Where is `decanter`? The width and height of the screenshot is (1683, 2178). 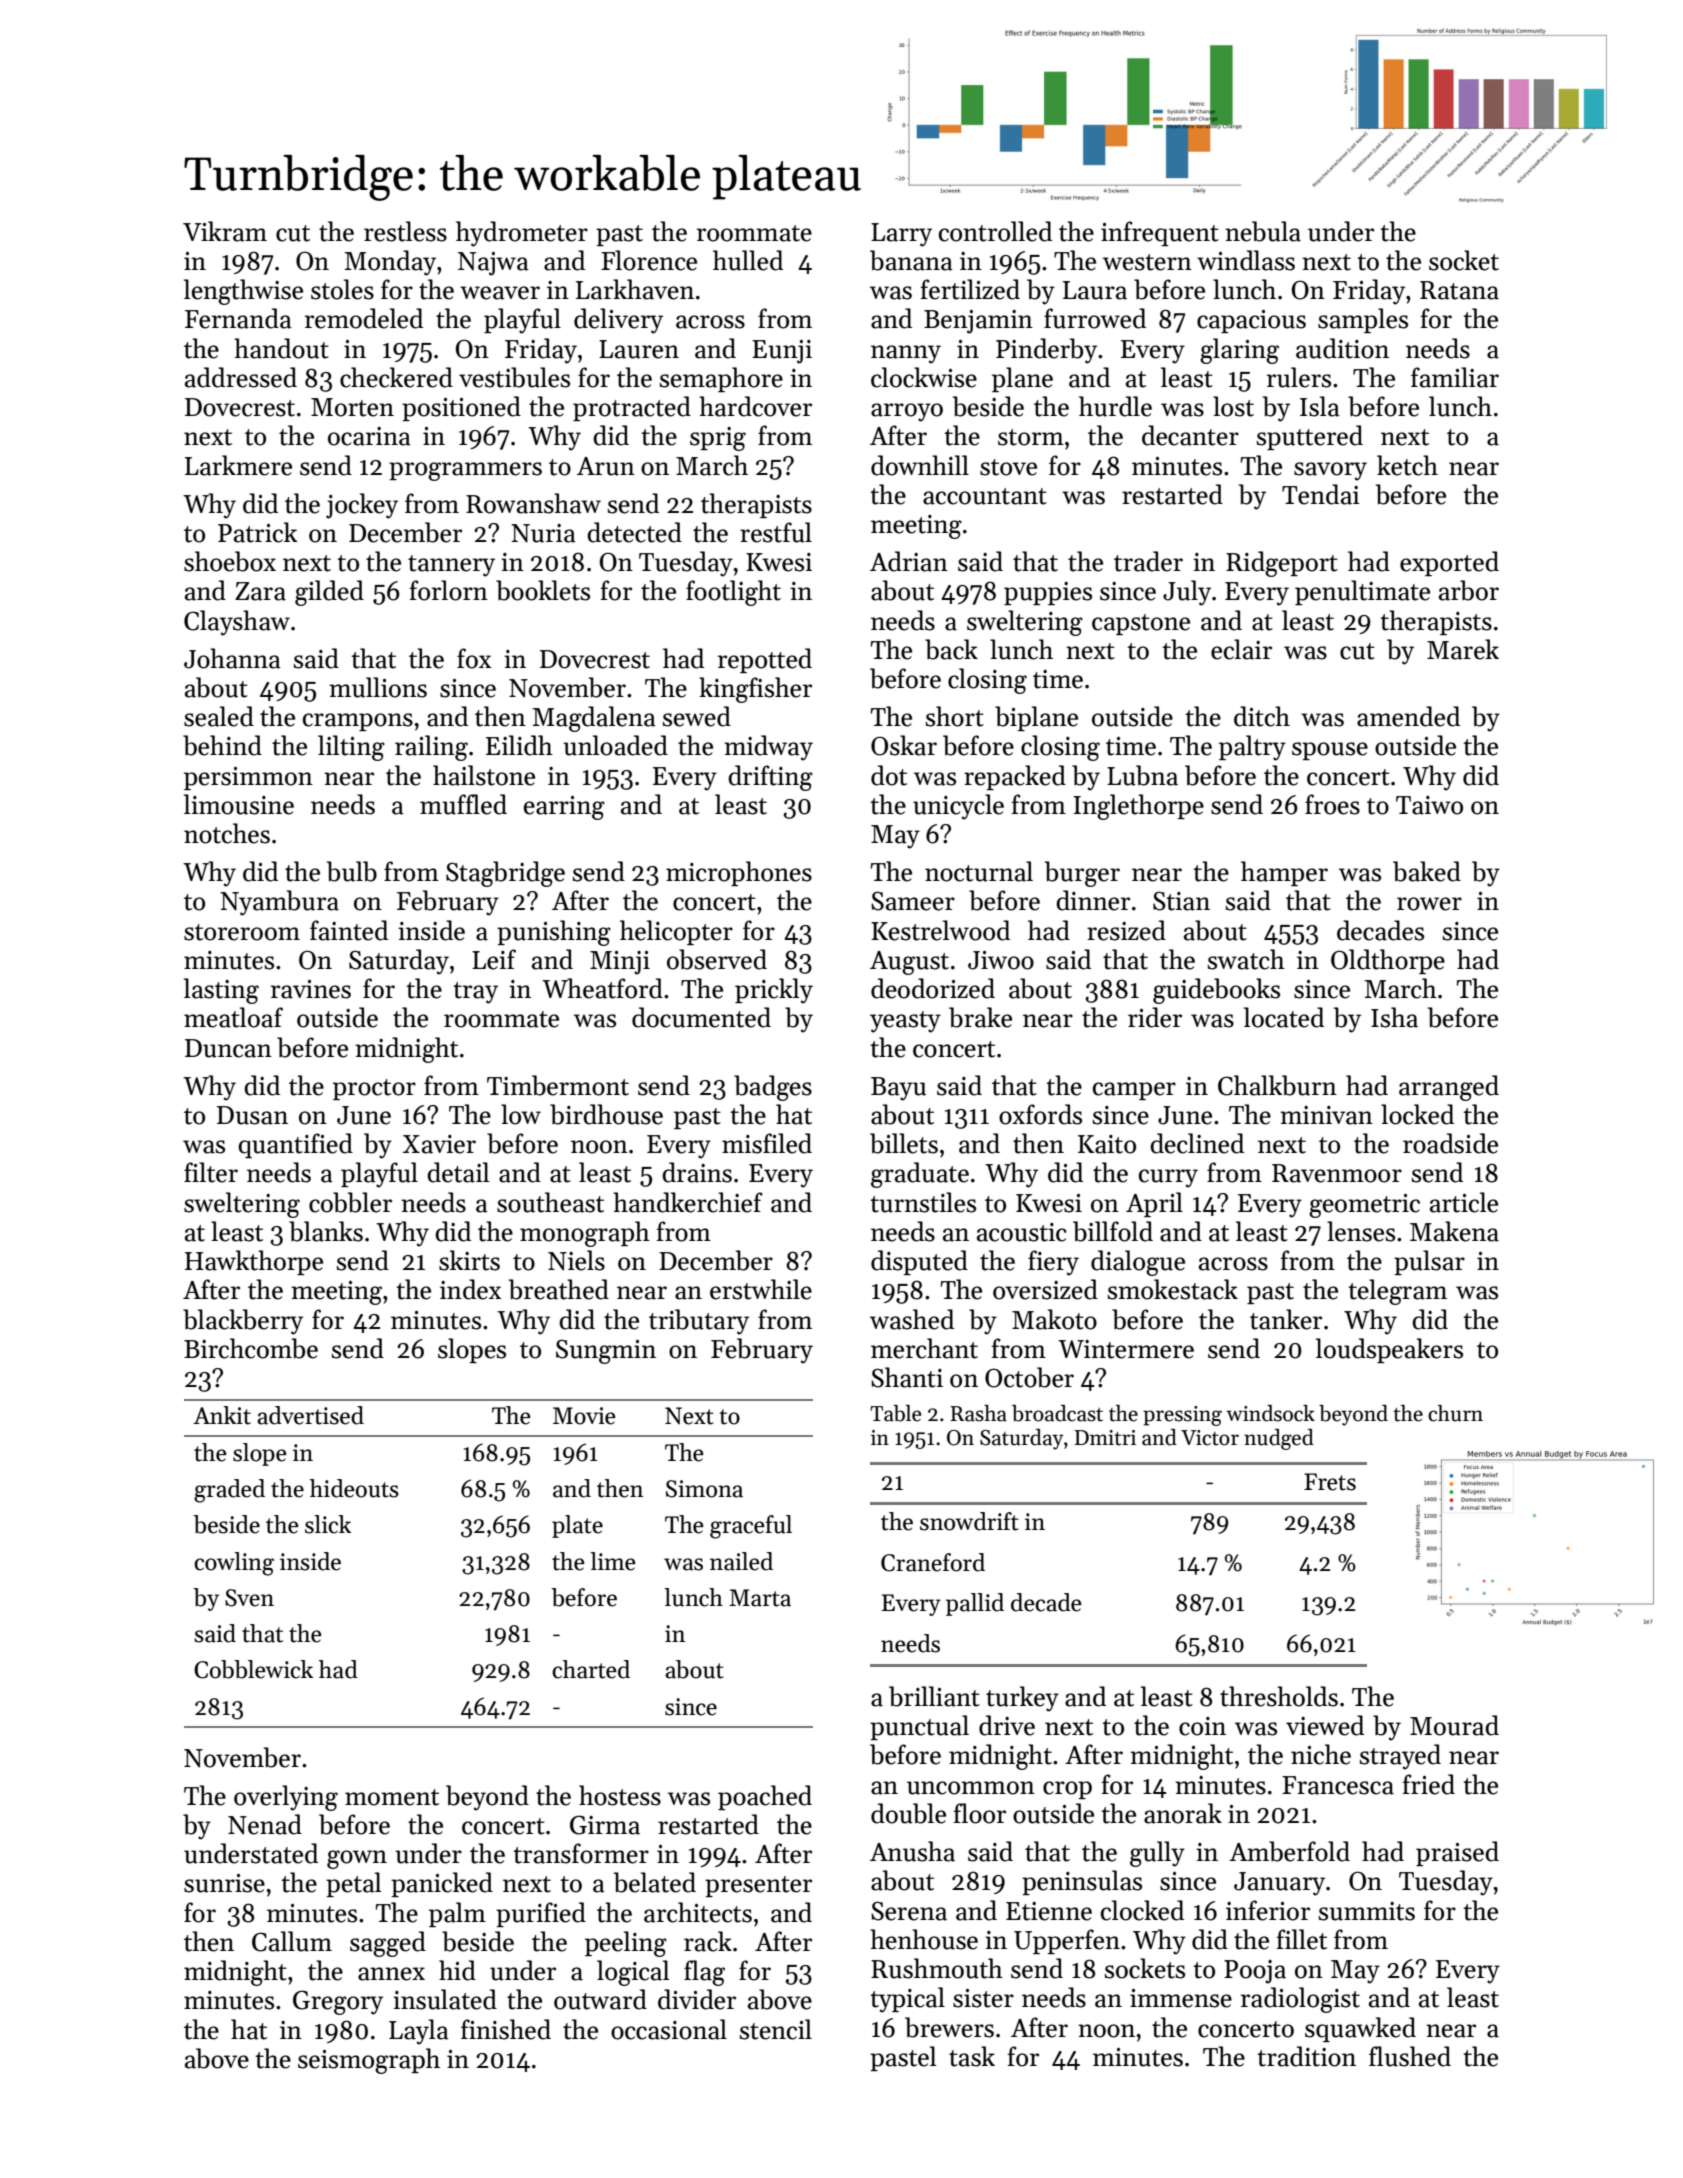
decanter is located at coordinates (1190, 435).
